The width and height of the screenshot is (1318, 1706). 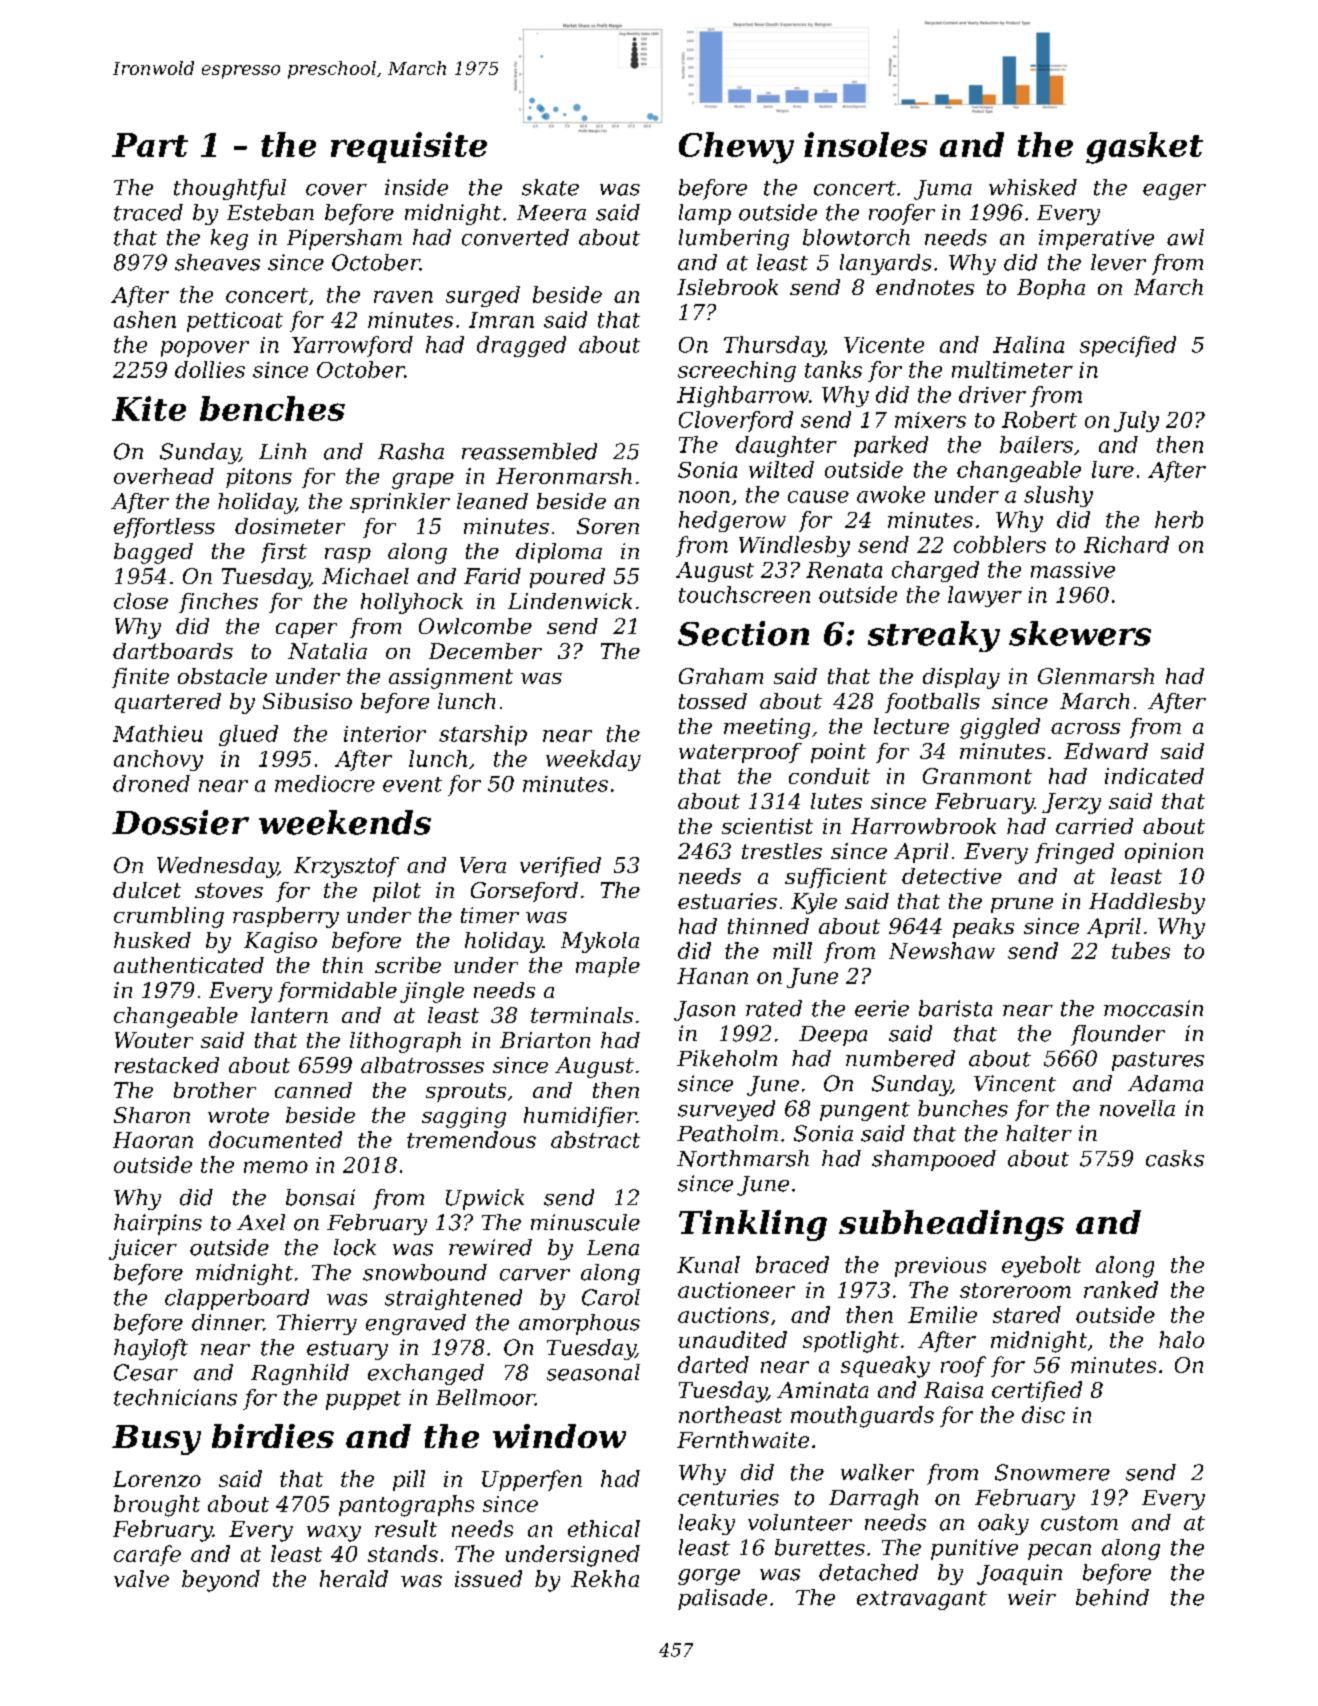 What do you see at coordinates (882, 1008) in the screenshot?
I see `eerie` at bounding box center [882, 1008].
